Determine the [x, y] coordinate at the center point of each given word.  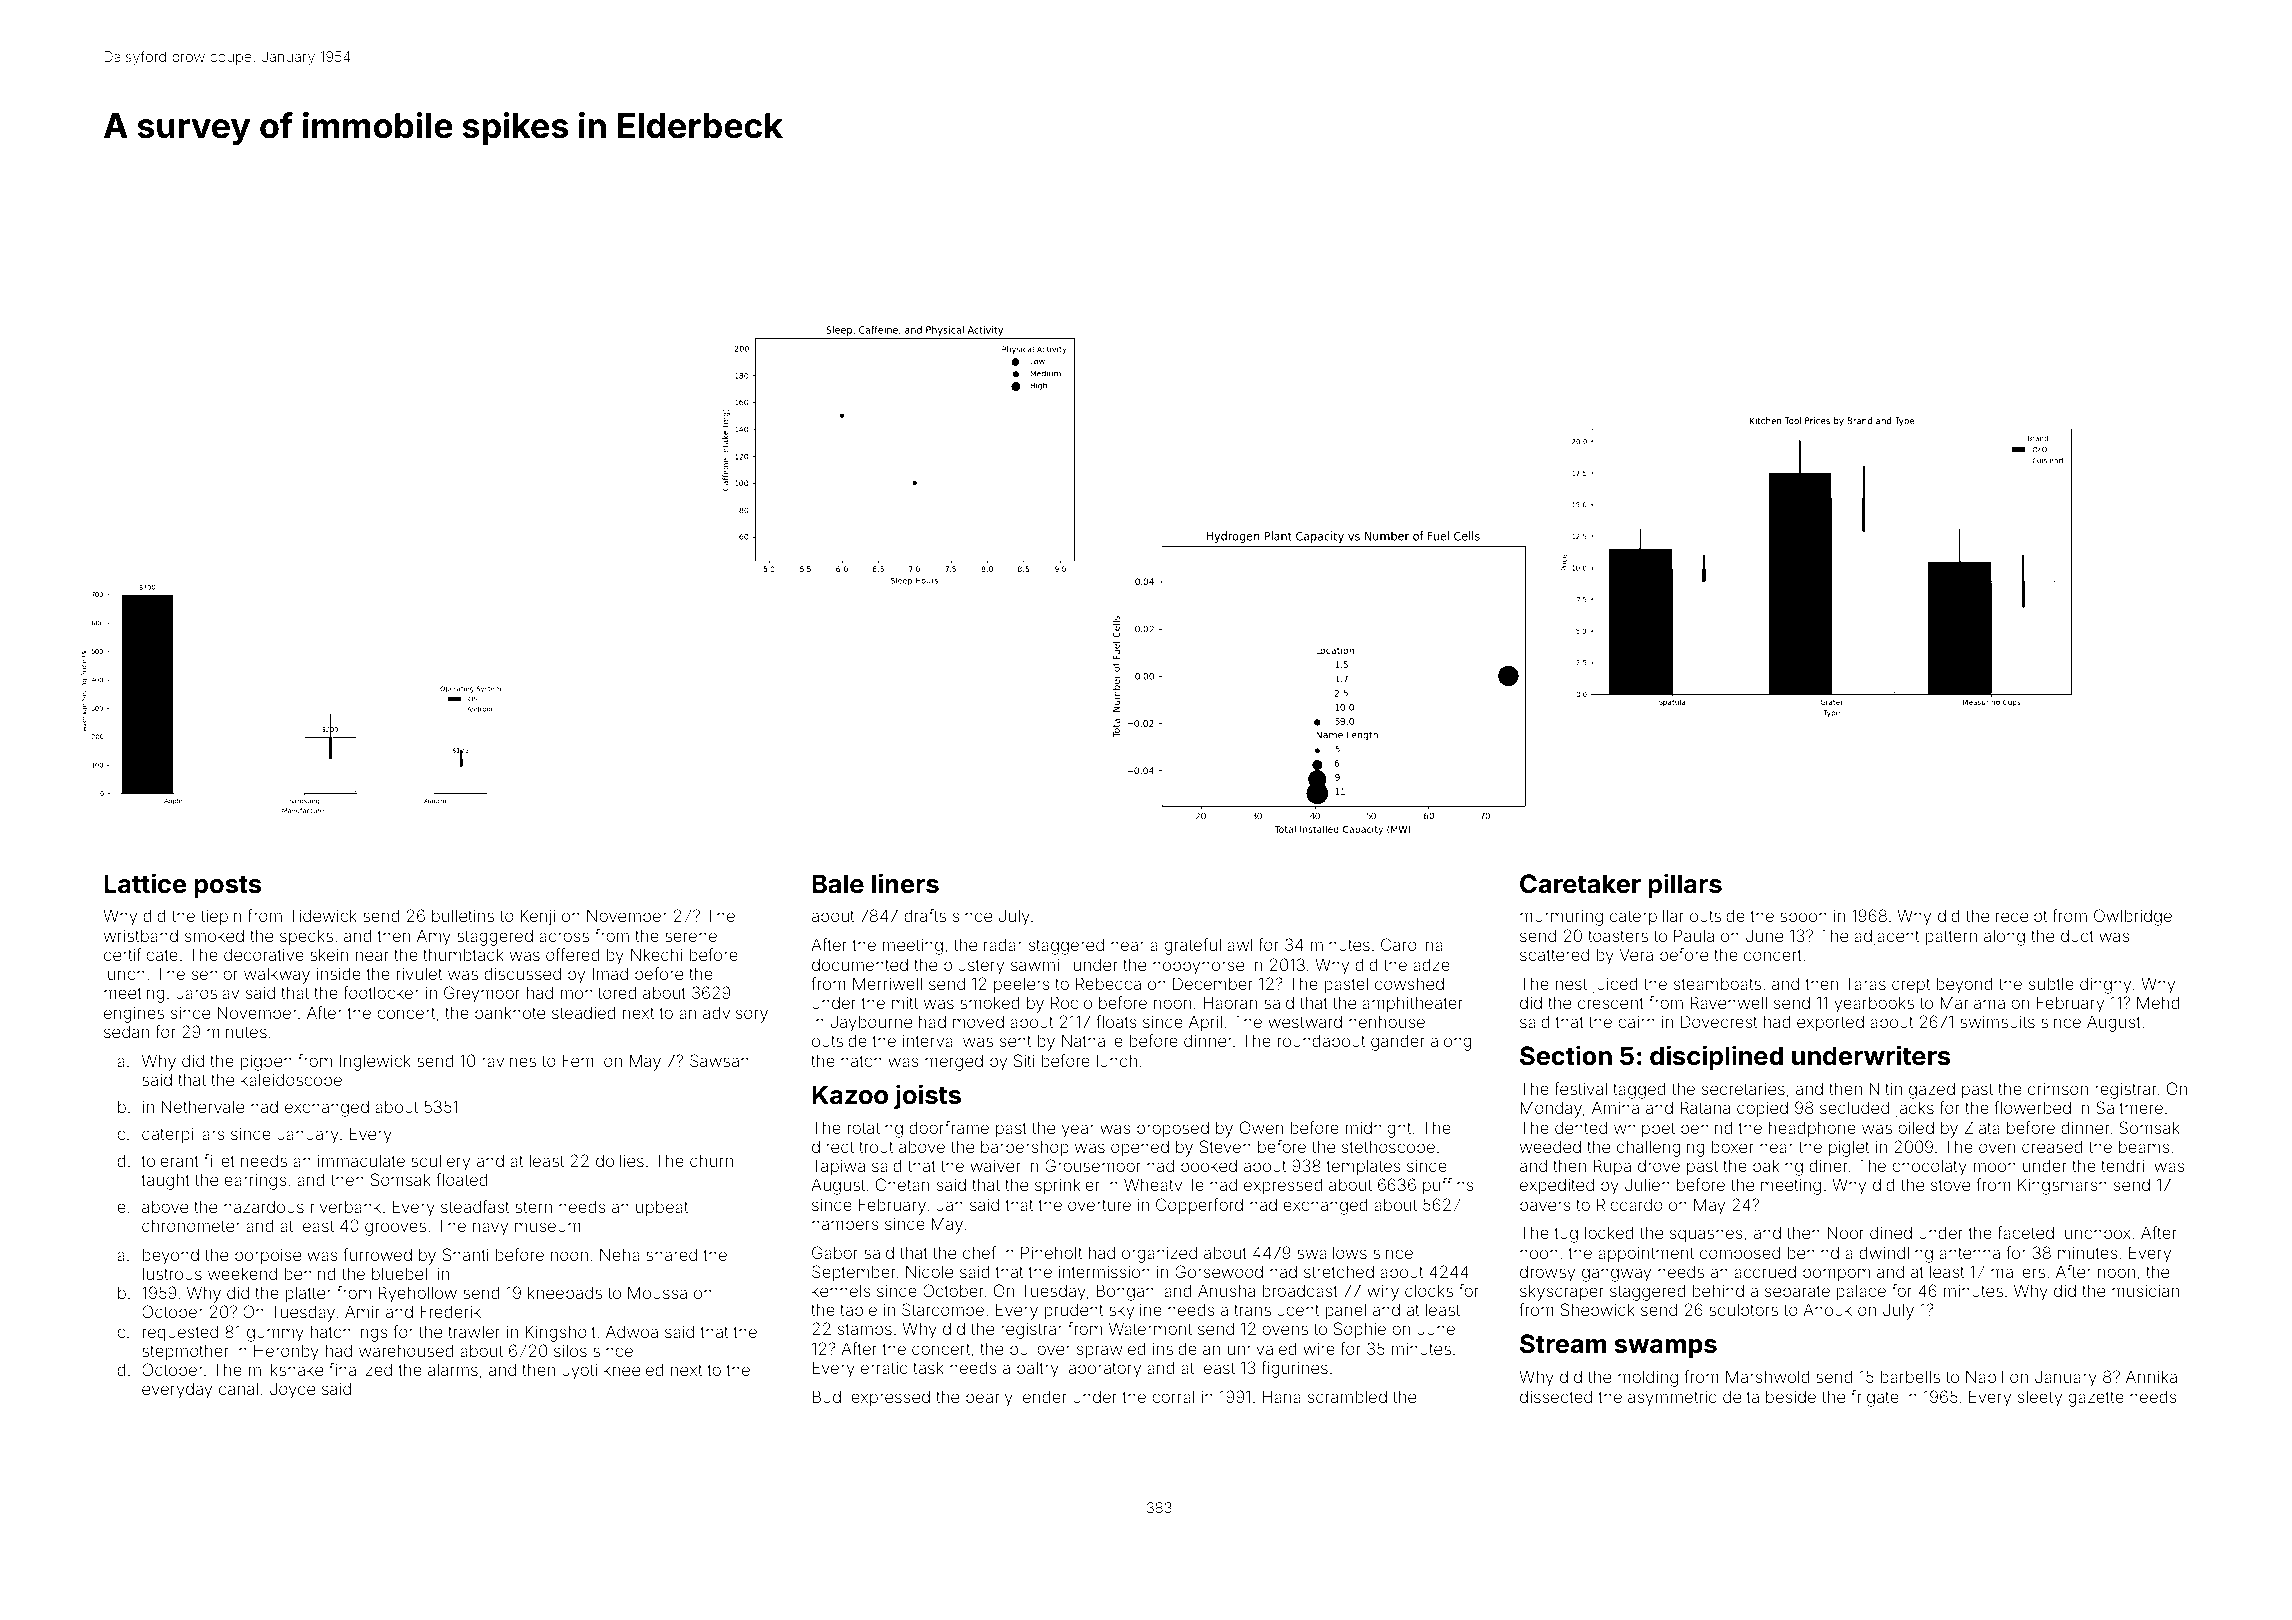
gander [1398, 1043]
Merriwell [887, 983]
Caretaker [1580, 884]
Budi [828, 1396]
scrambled [1347, 1397]
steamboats [1717, 983]
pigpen [266, 1063]
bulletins [463, 915]
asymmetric [1672, 1399]
